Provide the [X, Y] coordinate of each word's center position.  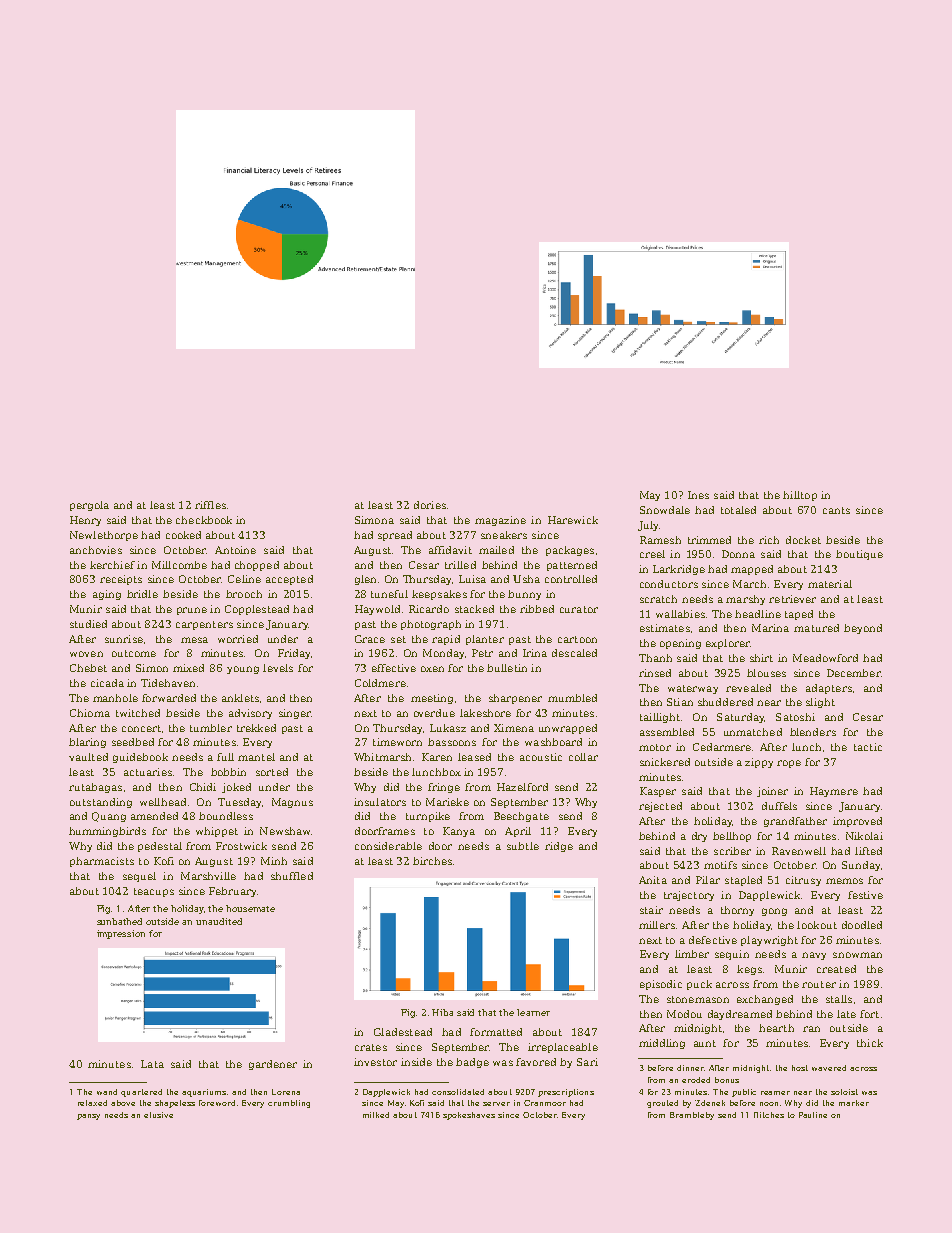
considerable [388, 846]
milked [376, 1115]
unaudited [219, 921]
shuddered [725, 702]
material [830, 584]
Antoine [235, 550]
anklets [240, 698]
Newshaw [285, 831]
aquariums [204, 1093]
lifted [868, 851]
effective [394, 668]
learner [533, 1012]
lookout [817, 925]
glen [365, 580]
